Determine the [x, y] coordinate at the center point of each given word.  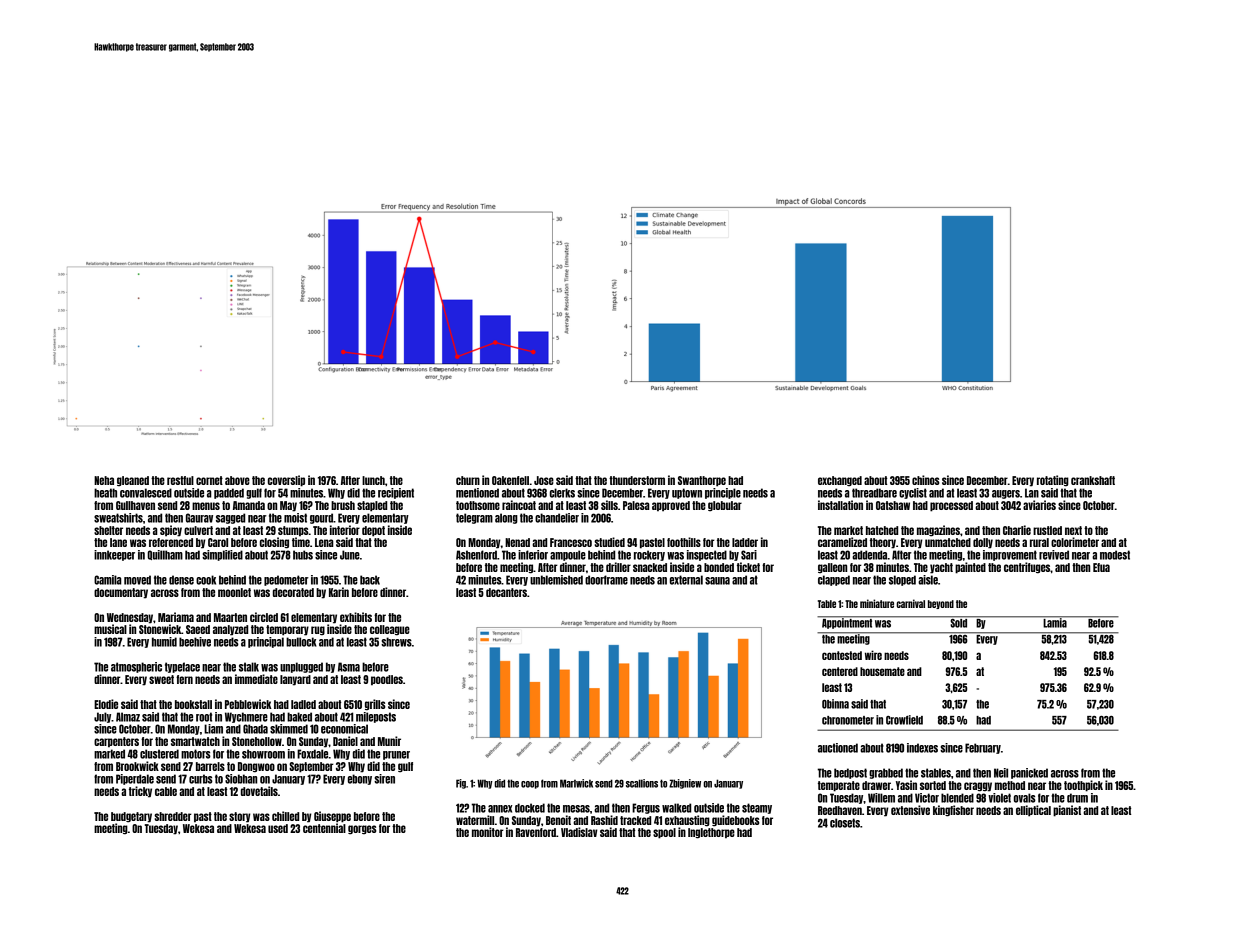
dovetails [259, 791]
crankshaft [1093, 480]
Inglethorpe [711, 833]
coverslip [286, 481]
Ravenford [536, 832]
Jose [544, 480]
